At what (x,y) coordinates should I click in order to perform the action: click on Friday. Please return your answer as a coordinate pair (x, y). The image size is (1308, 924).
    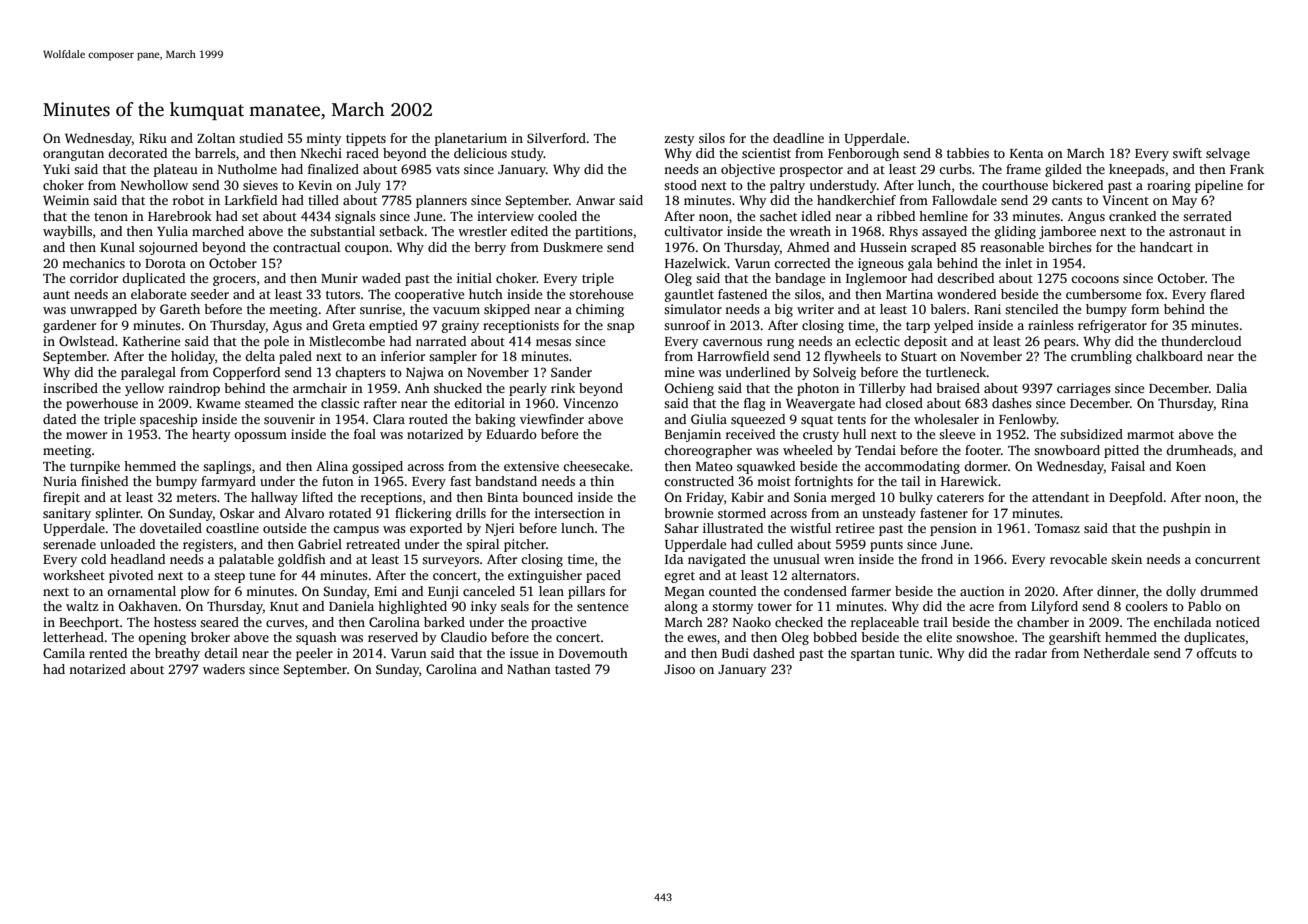
    Looking at the image, I should click on (705, 498).
